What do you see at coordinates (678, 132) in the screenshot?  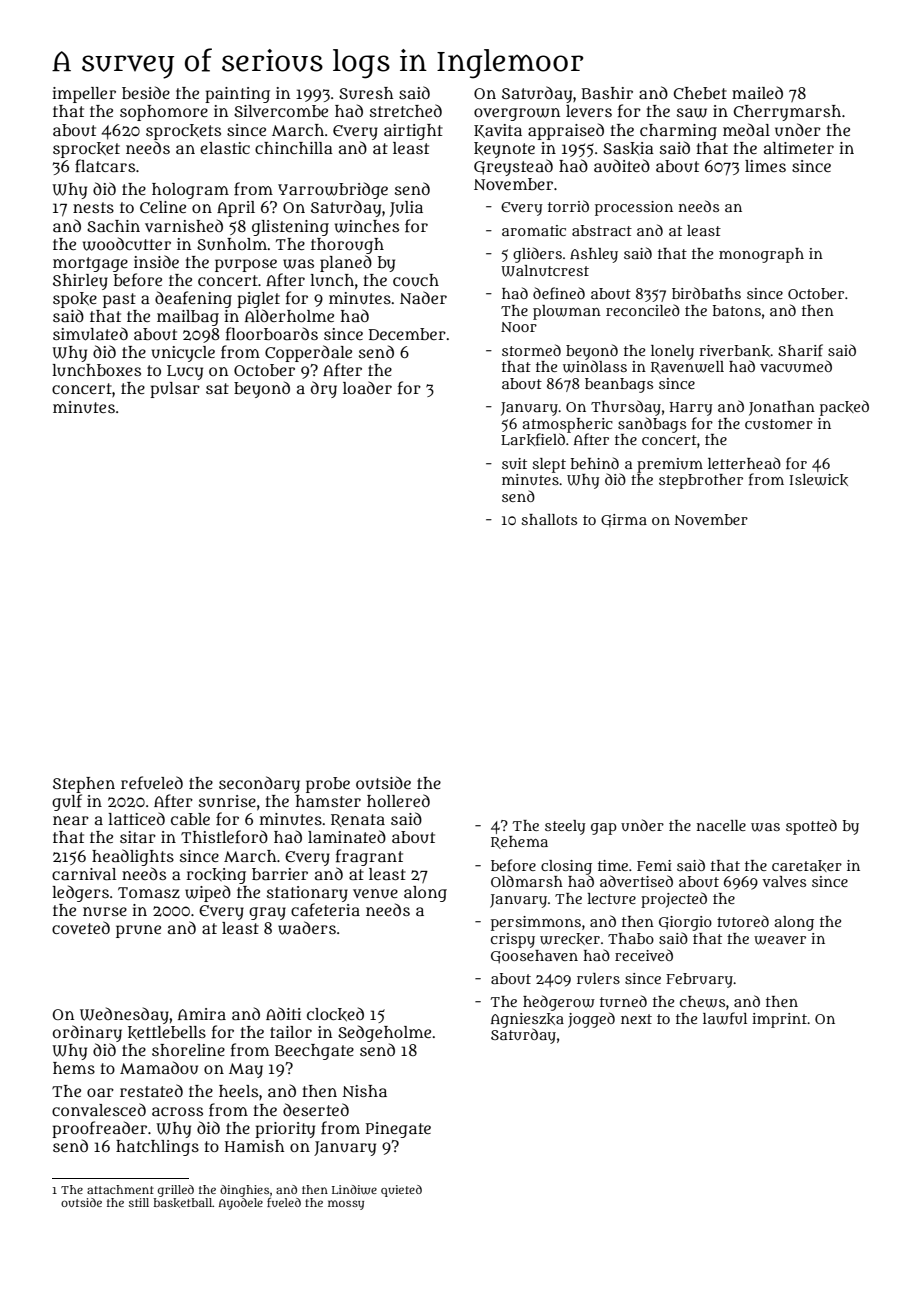 I see `charming` at bounding box center [678, 132].
